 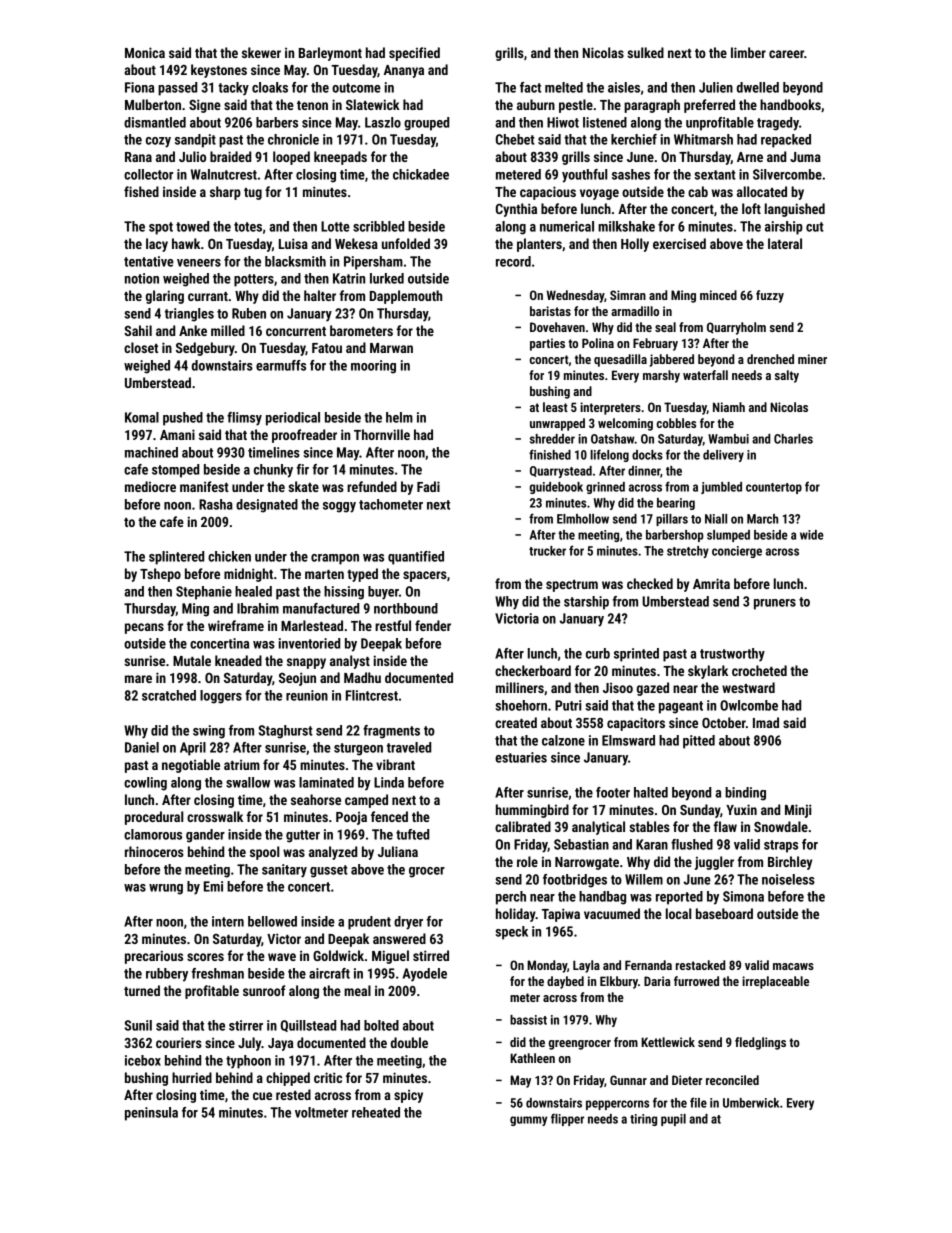 I want to click on peninsula, so click(x=151, y=1114).
